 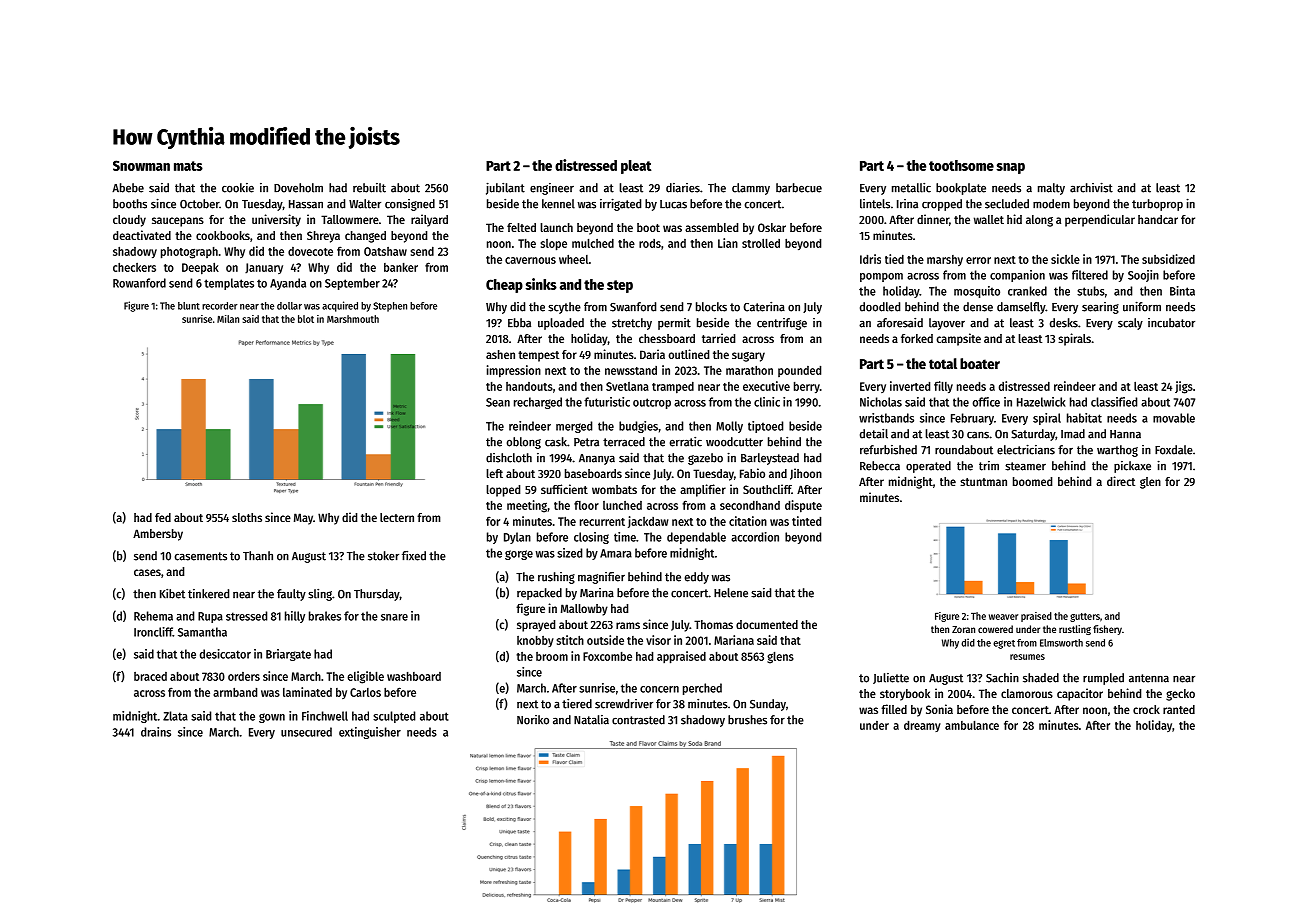 I want to click on documented, so click(x=767, y=624).
